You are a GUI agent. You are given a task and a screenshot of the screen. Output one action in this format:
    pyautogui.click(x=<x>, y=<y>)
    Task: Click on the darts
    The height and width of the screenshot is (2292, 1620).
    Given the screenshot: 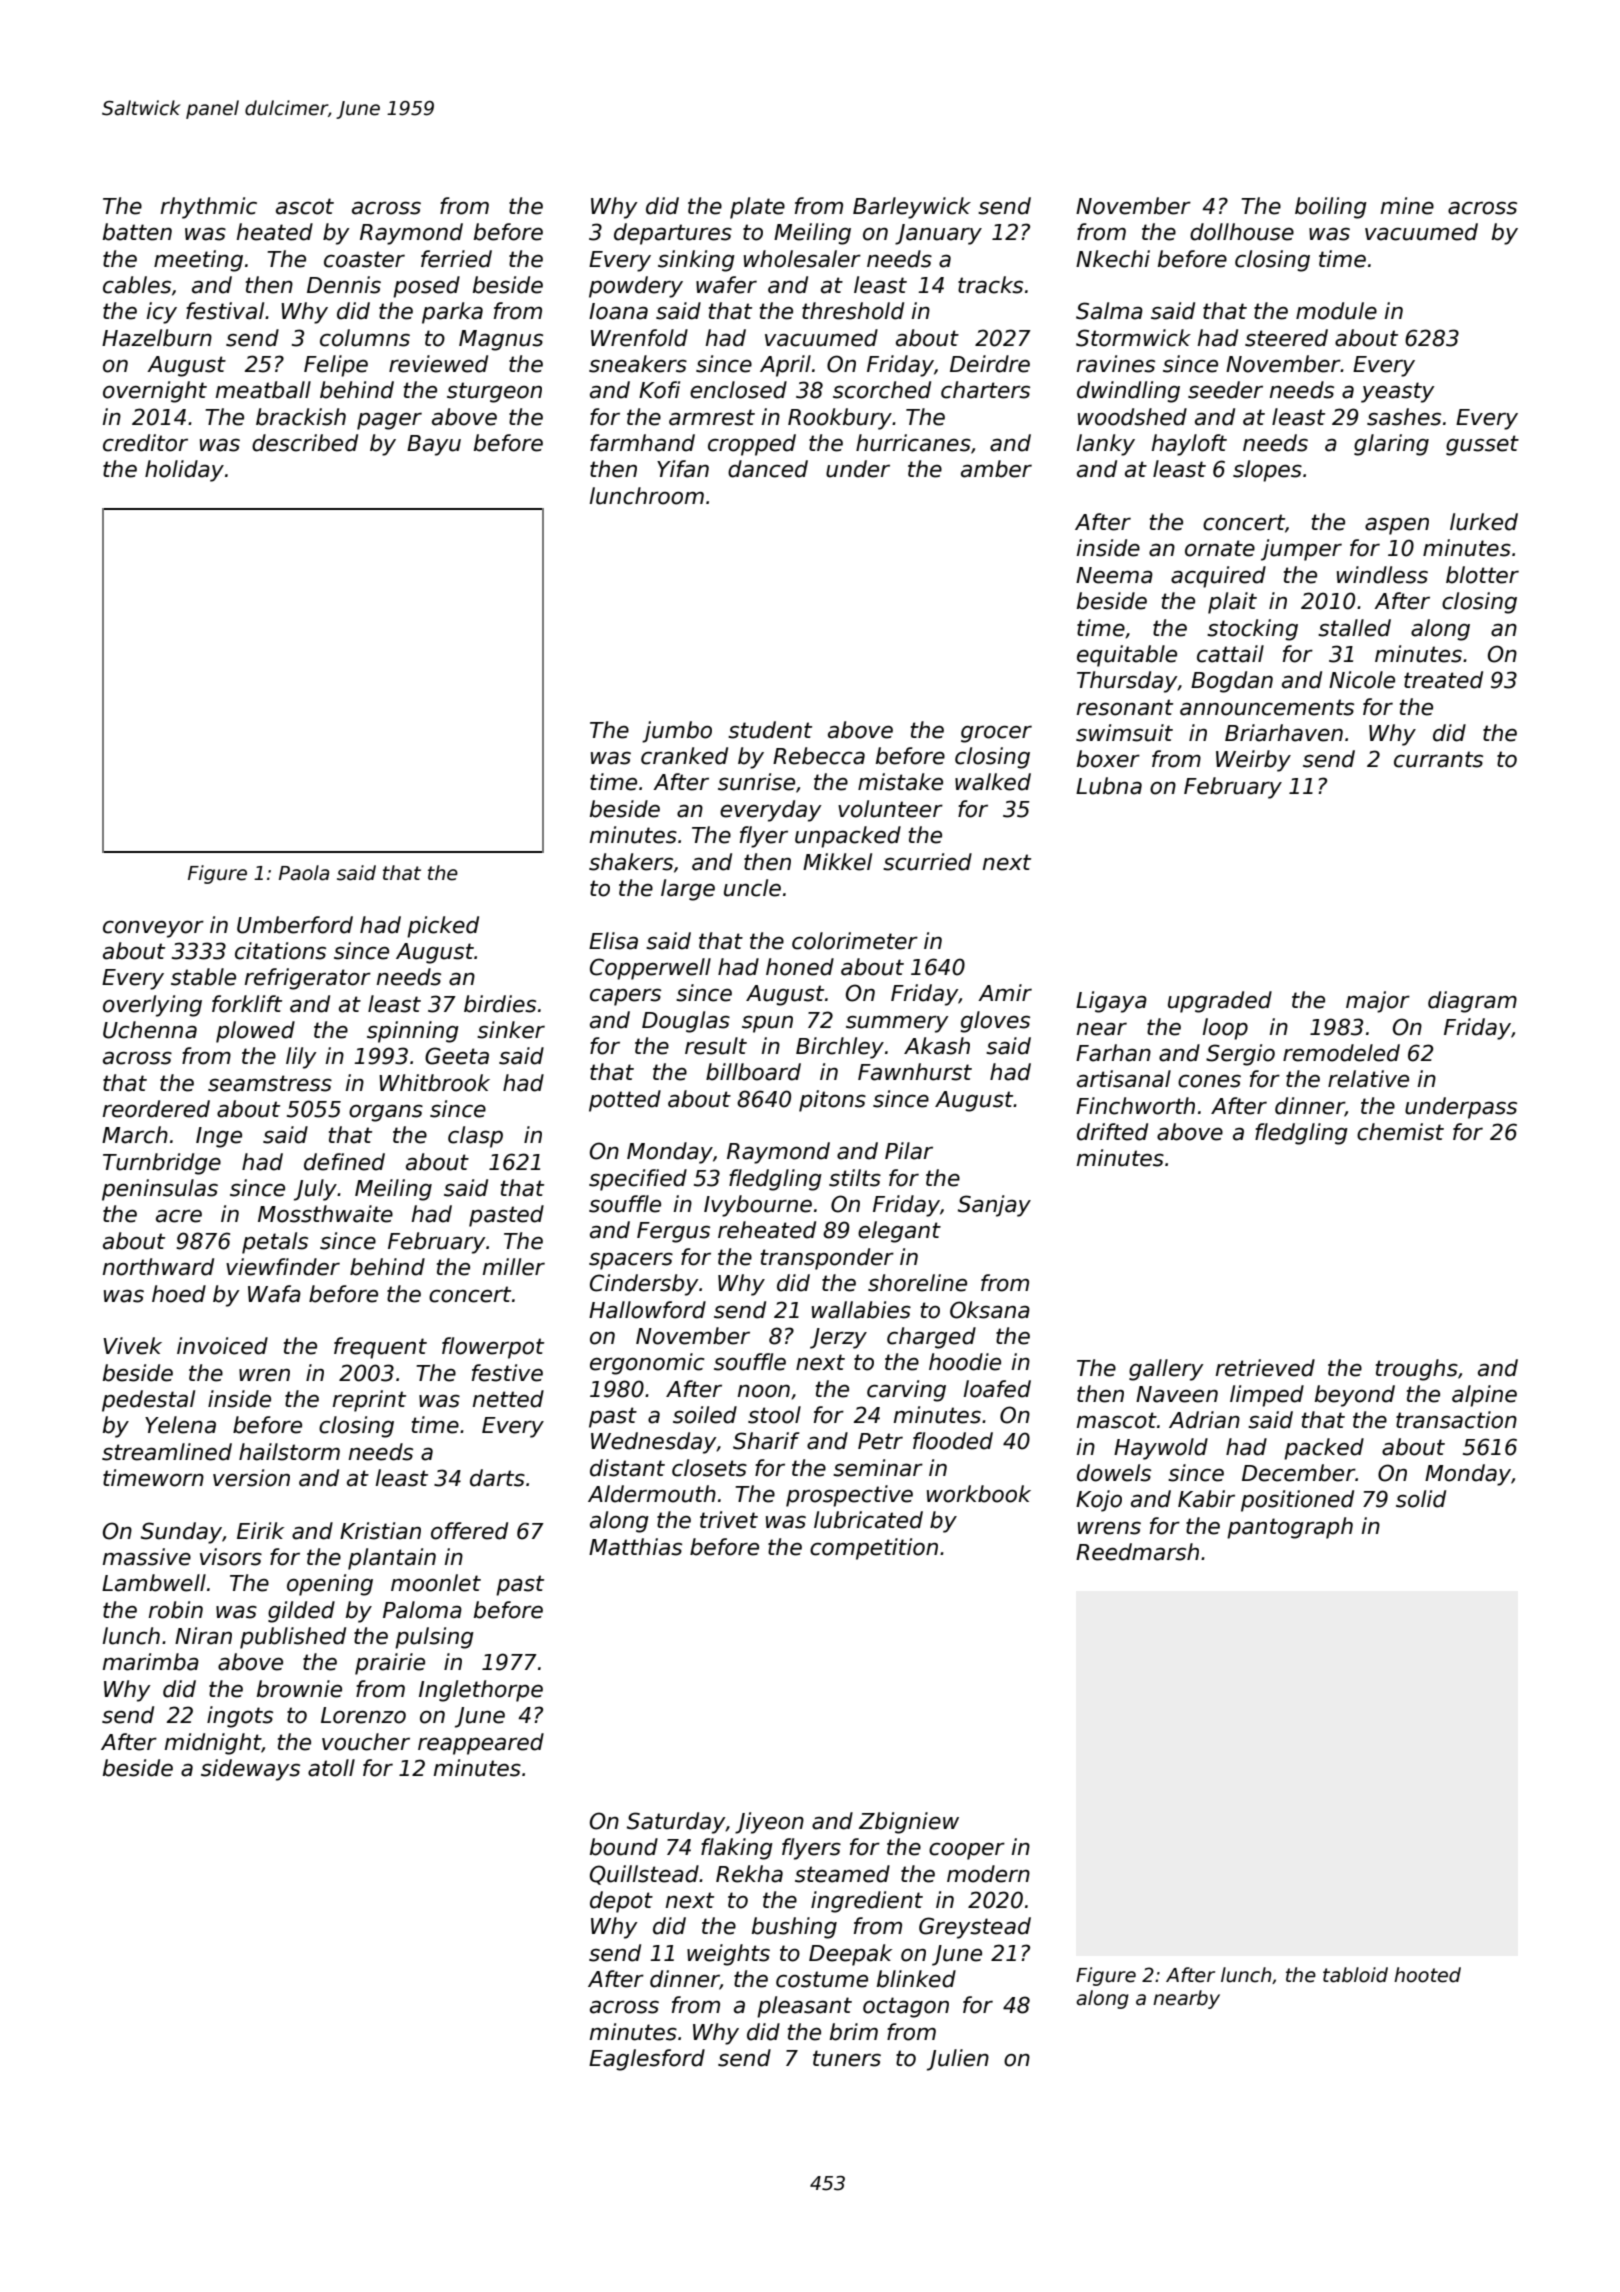 What is the action you would take?
    pyautogui.click(x=497, y=1478)
